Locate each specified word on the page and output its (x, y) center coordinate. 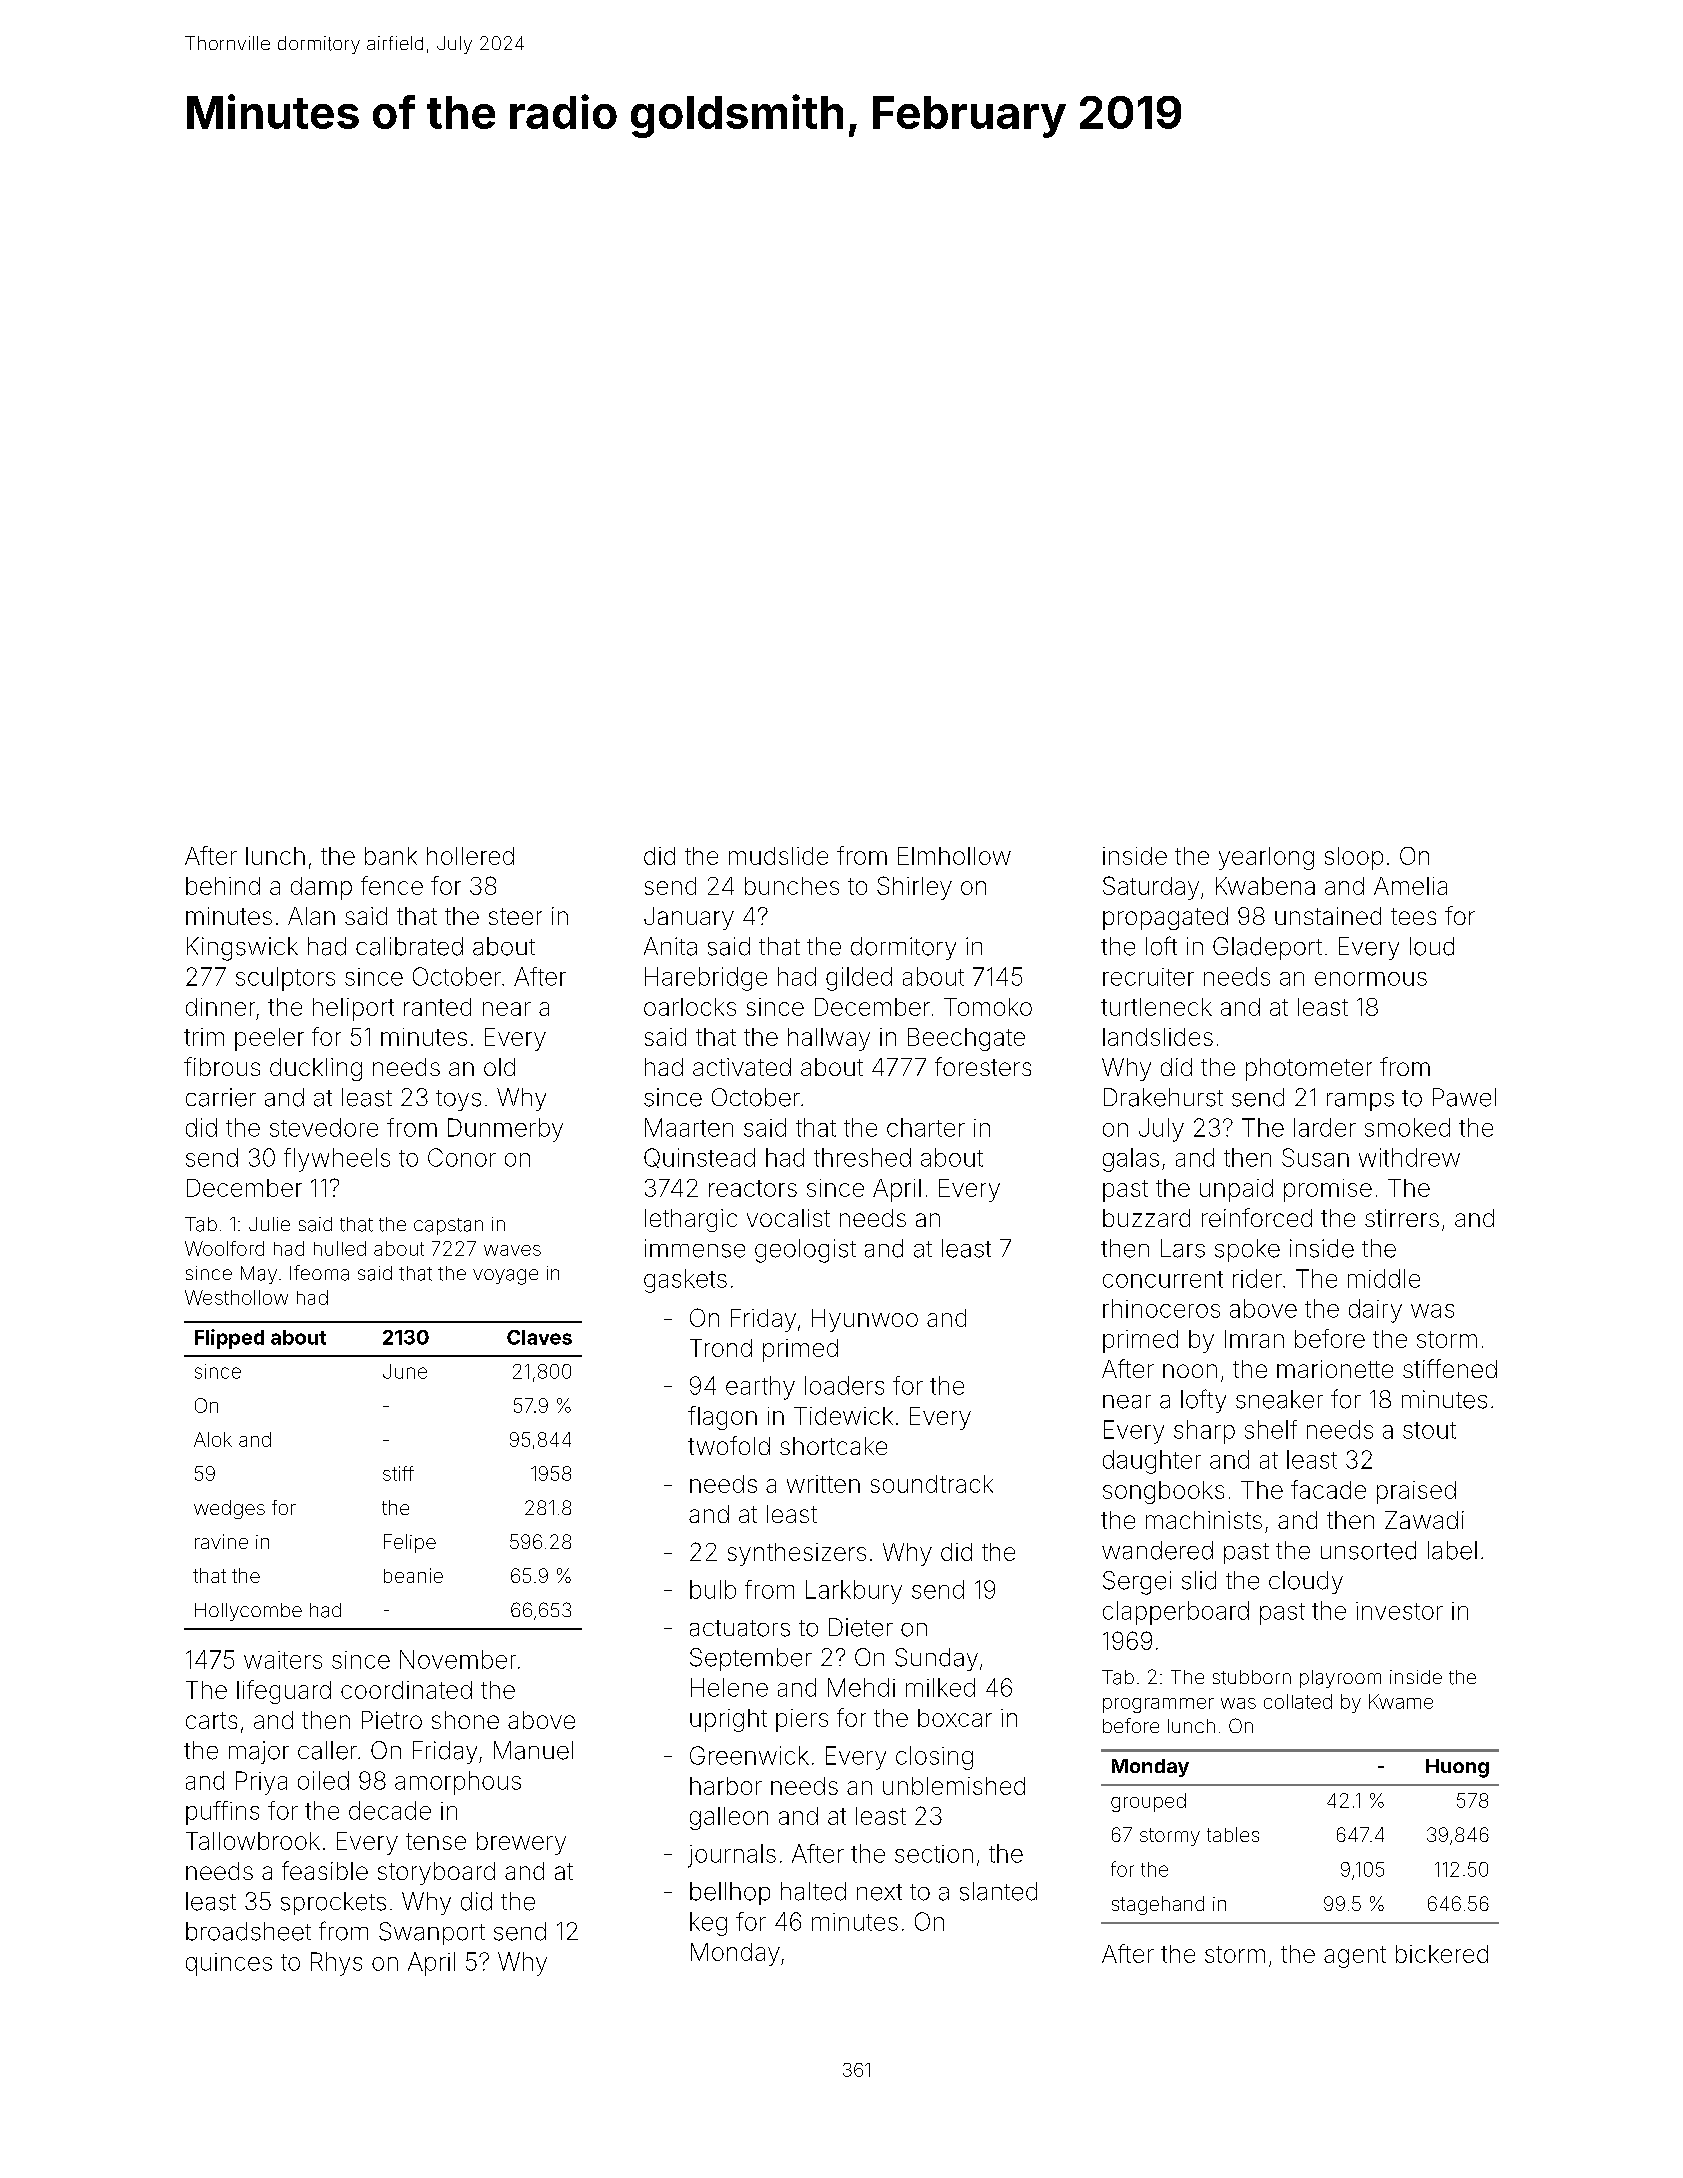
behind (223, 886)
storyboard (436, 1873)
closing (934, 1758)
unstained (1328, 916)
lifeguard (284, 1692)
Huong (1457, 1768)
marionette (1335, 1369)
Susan (1315, 1157)
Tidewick (843, 1416)
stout (1429, 1430)
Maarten (689, 1127)
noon (1190, 1371)
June (405, 1371)
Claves (539, 1337)
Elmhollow (954, 856)
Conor (462, 1157)
